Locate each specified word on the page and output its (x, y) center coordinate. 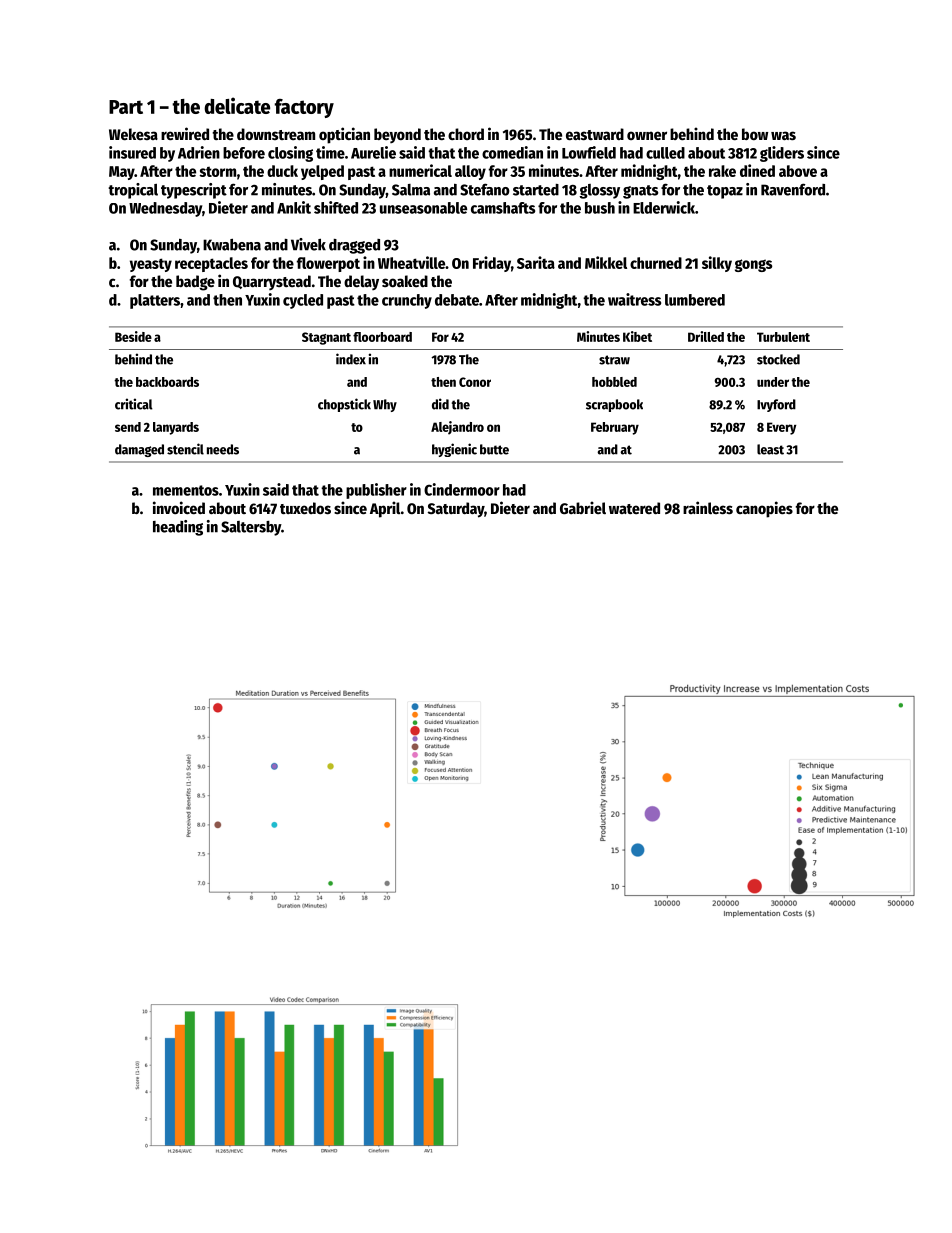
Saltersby (251, 528)
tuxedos (305, 508)
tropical (133, 191)
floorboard (382, 337)
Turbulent (783, 337)
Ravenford (793, 189)
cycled (303, 301)
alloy (470, 172)
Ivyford (776, 405)
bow (755, 134)
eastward (595, 134)
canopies (764, 509)
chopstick (344, 405)
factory (304, 108)
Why (385, 405)
